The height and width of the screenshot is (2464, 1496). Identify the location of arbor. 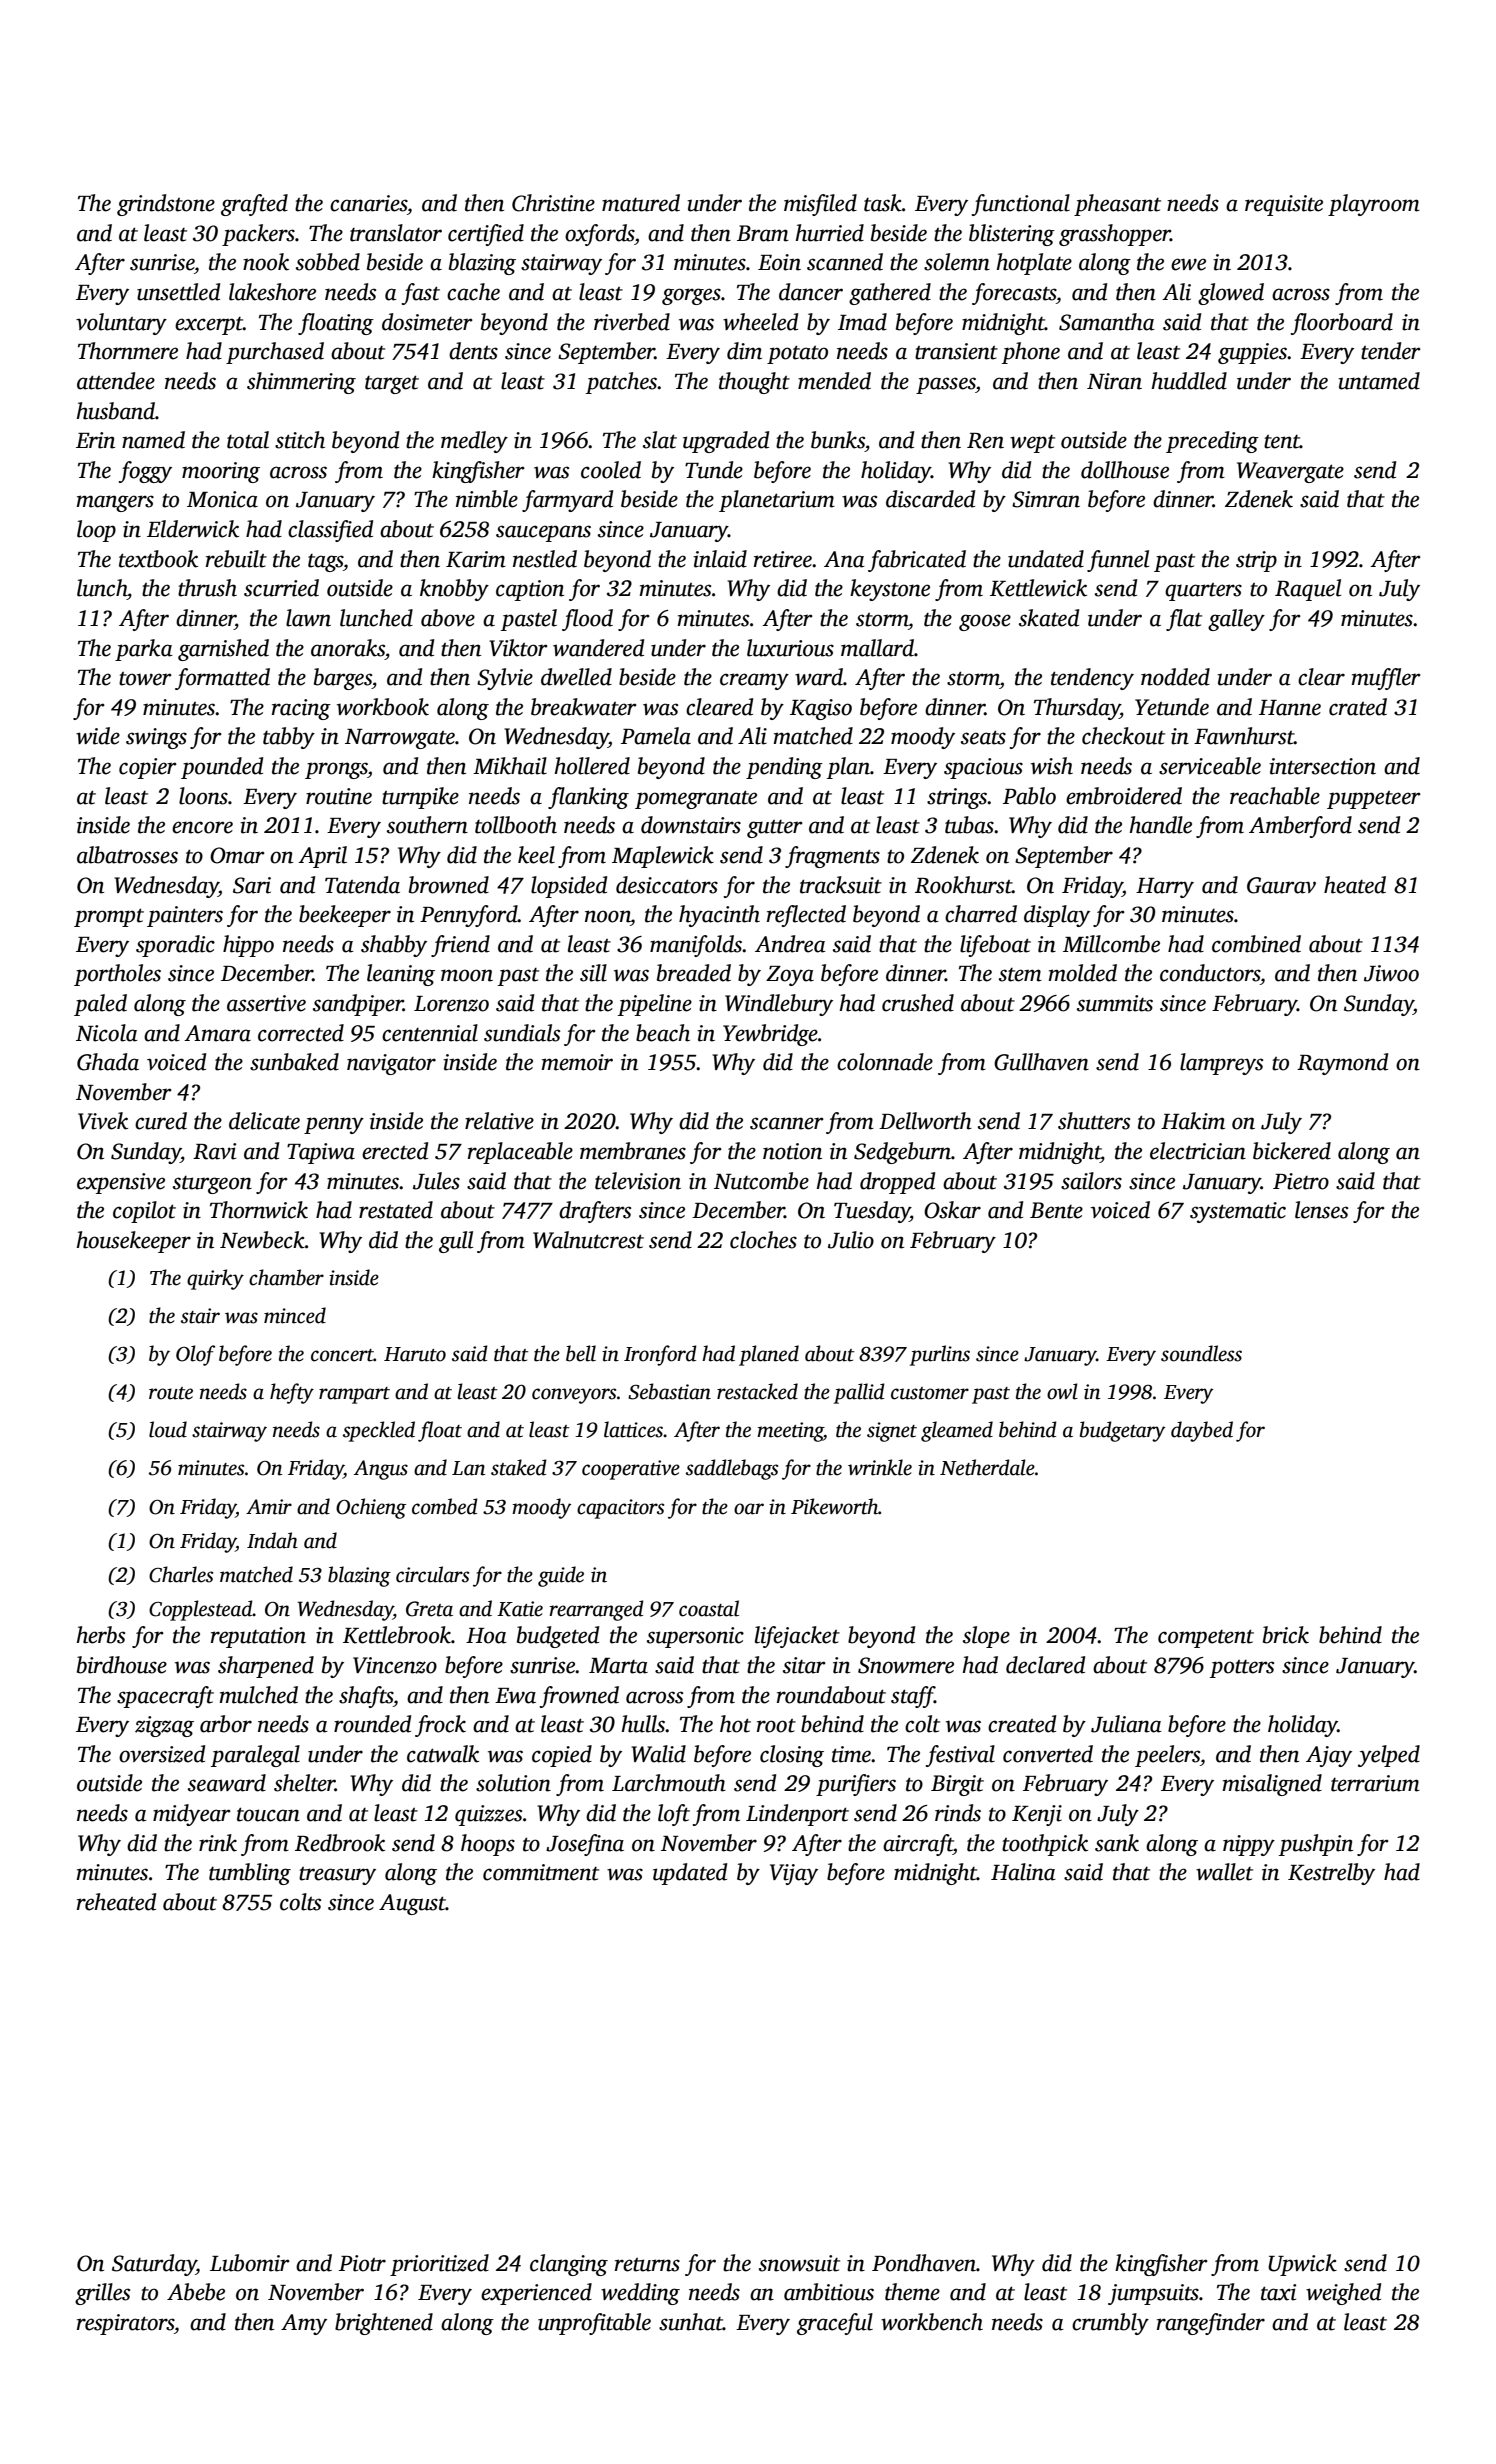
(226, 1724).
